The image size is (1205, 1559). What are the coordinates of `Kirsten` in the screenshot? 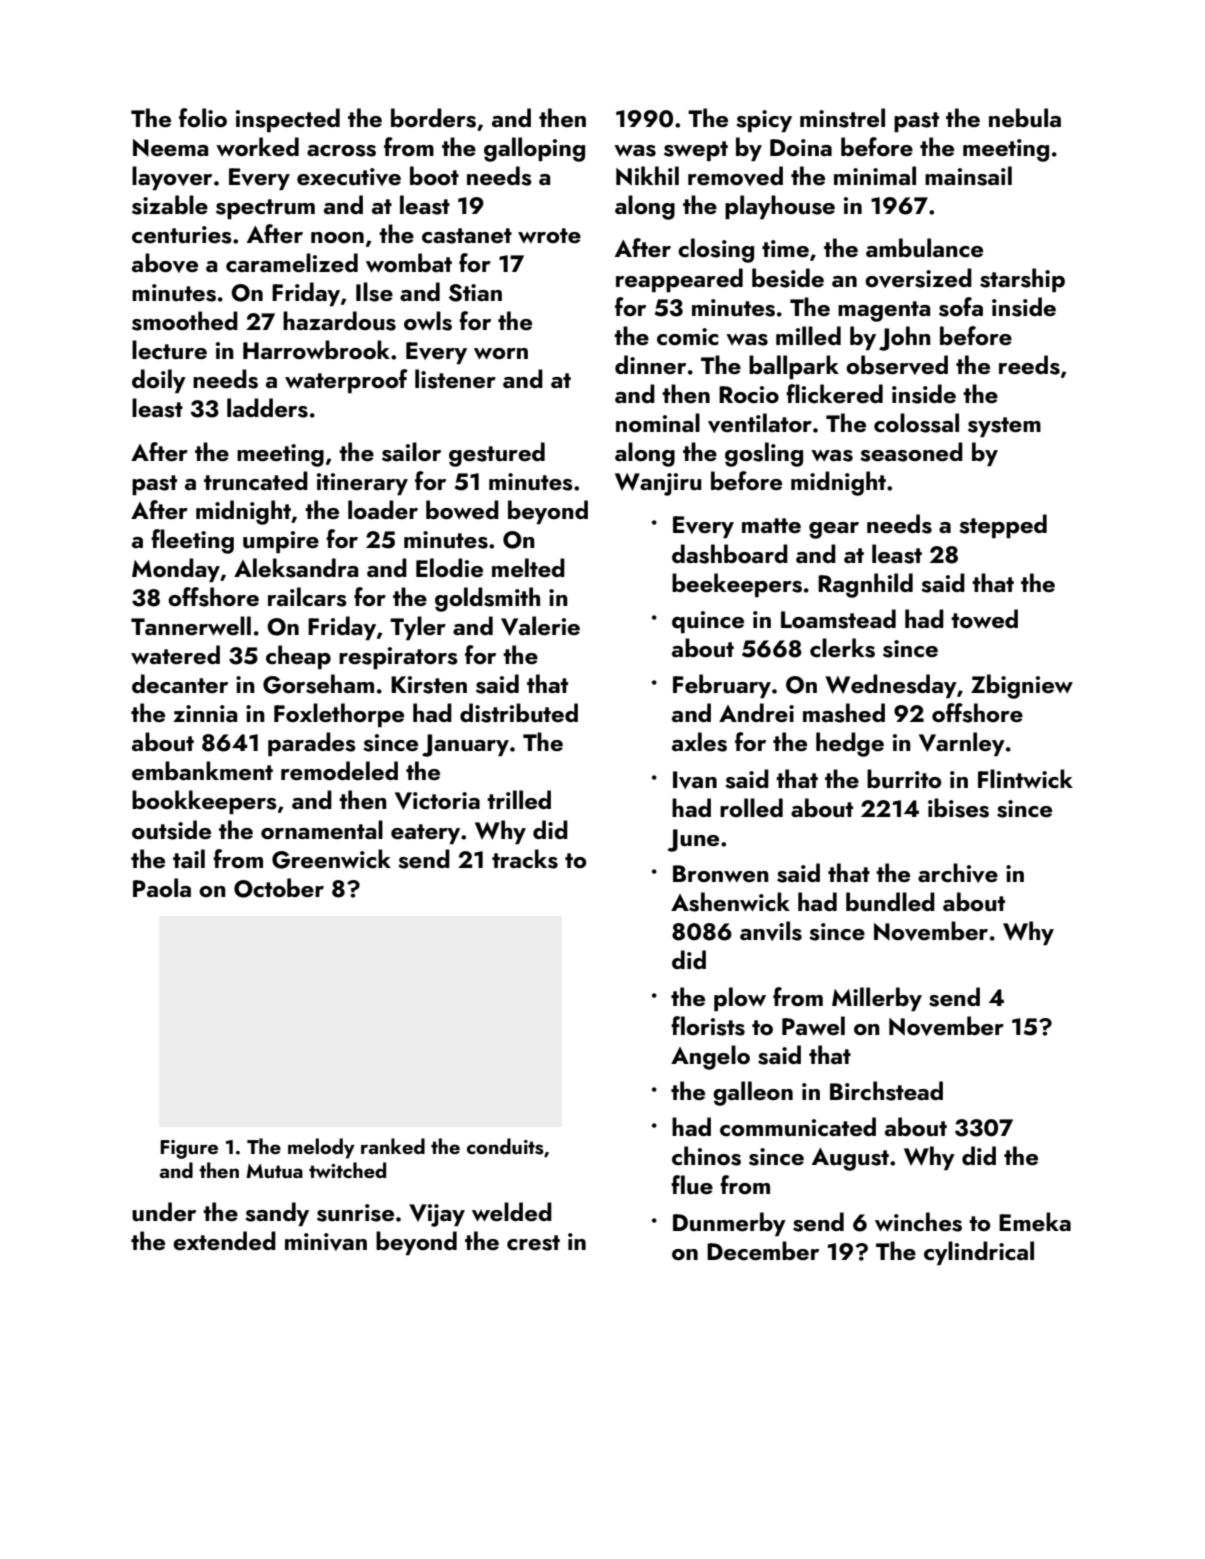 It's located at (429, 685).
